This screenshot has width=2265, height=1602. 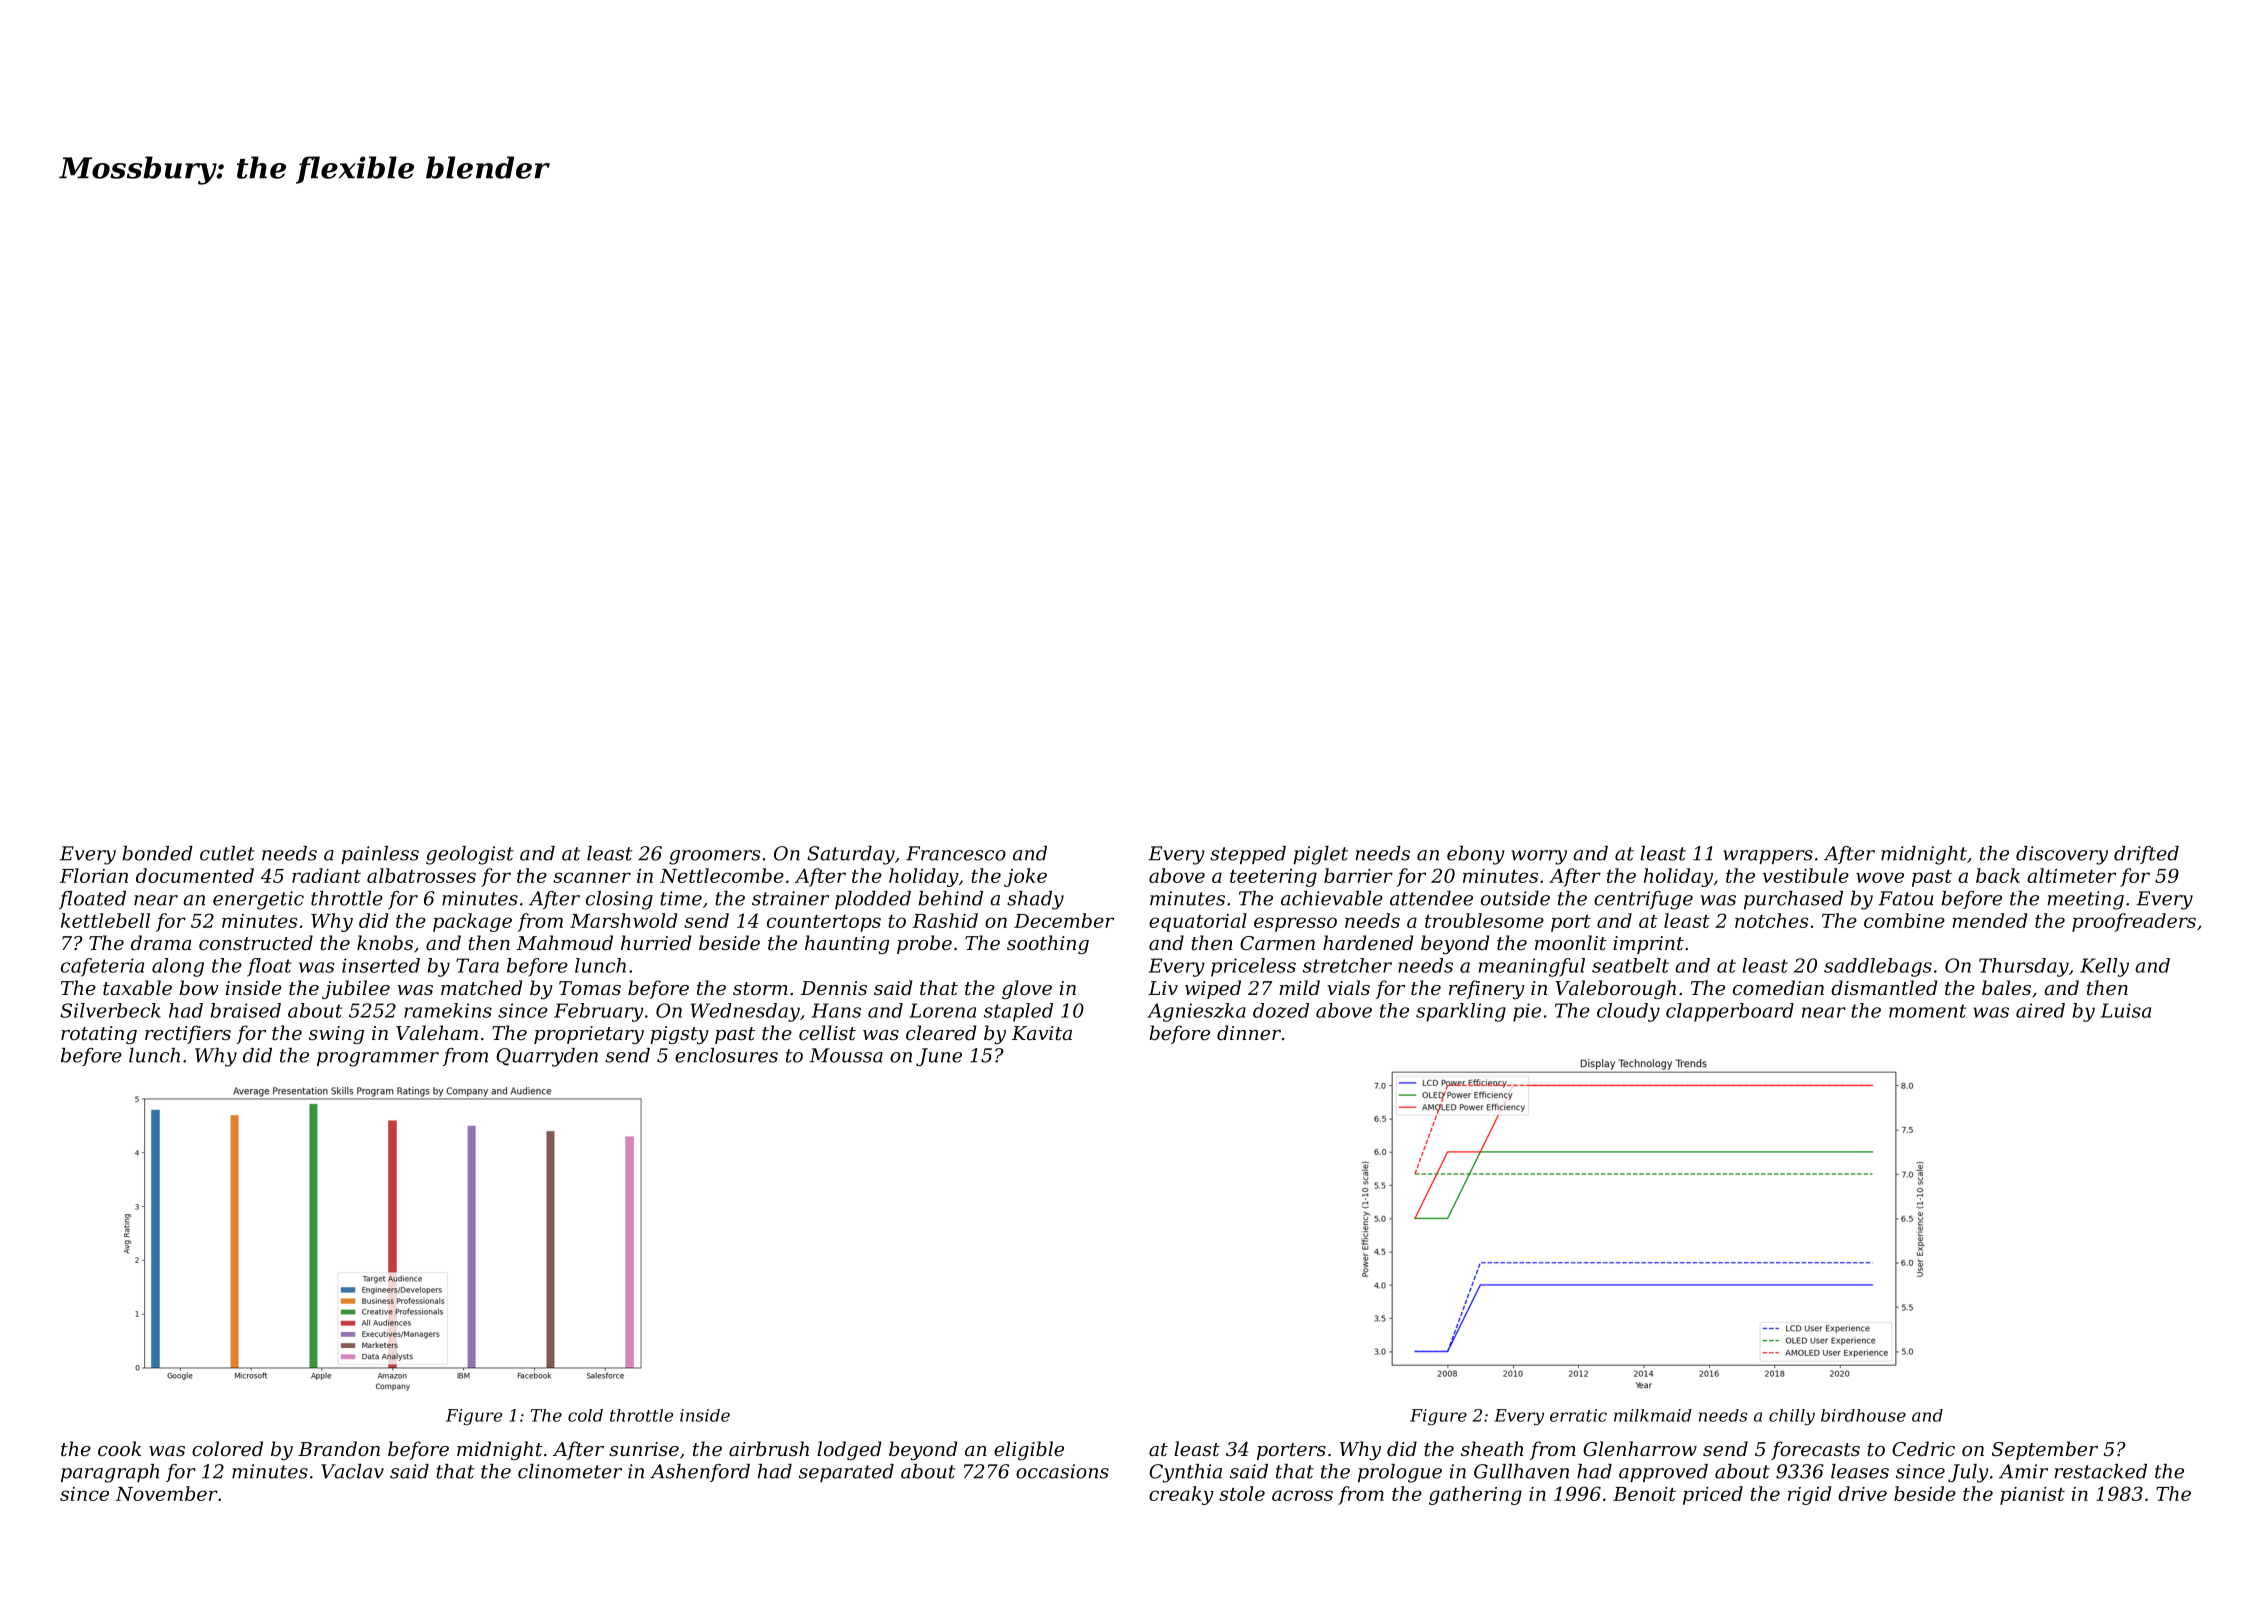 What do you see at coordinates (585, 1415) in the screenshot?
I see `cold` at bounding box center [585, 1415].
